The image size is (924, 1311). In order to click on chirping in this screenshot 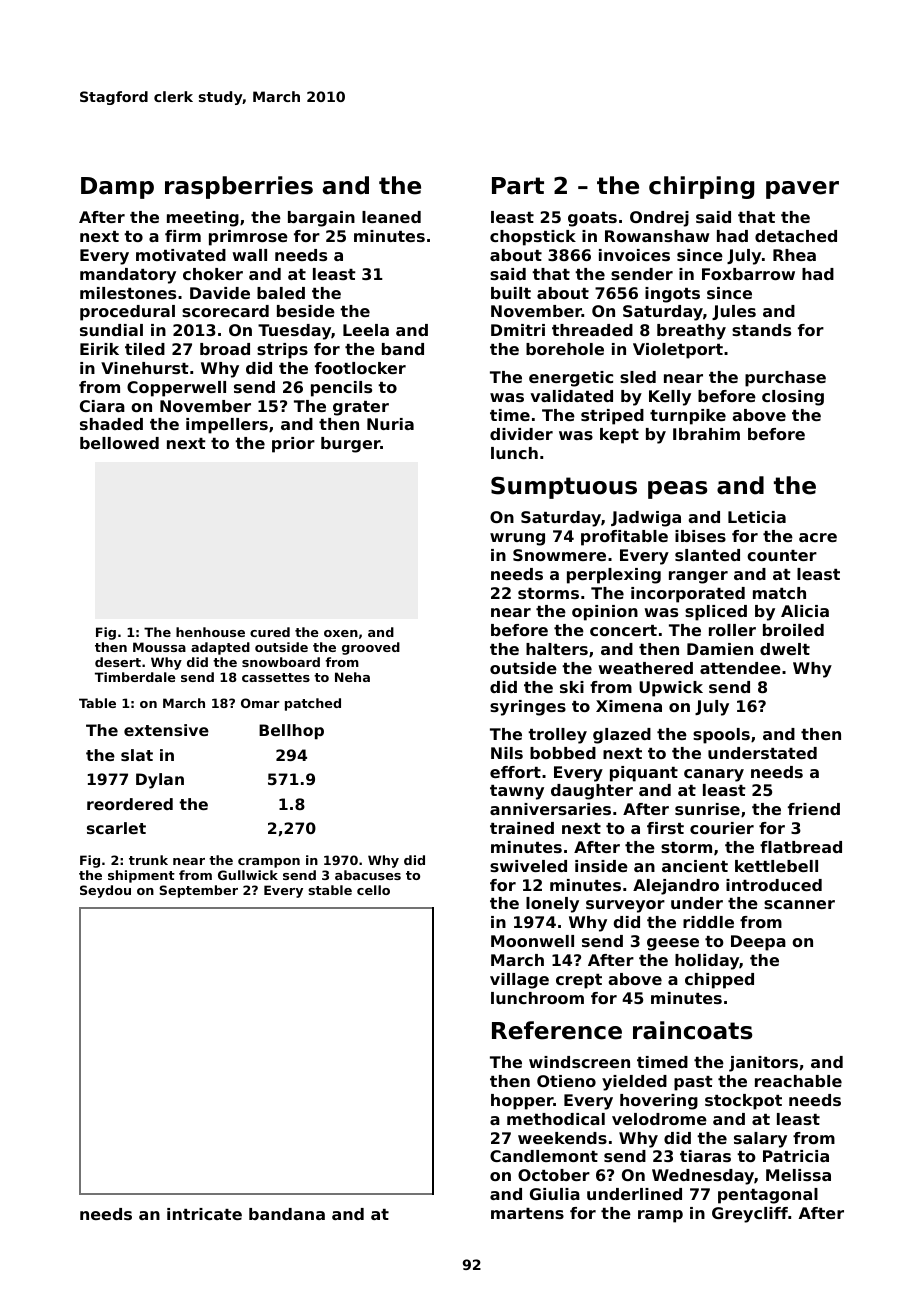, I will do `click(701, 187)`.
